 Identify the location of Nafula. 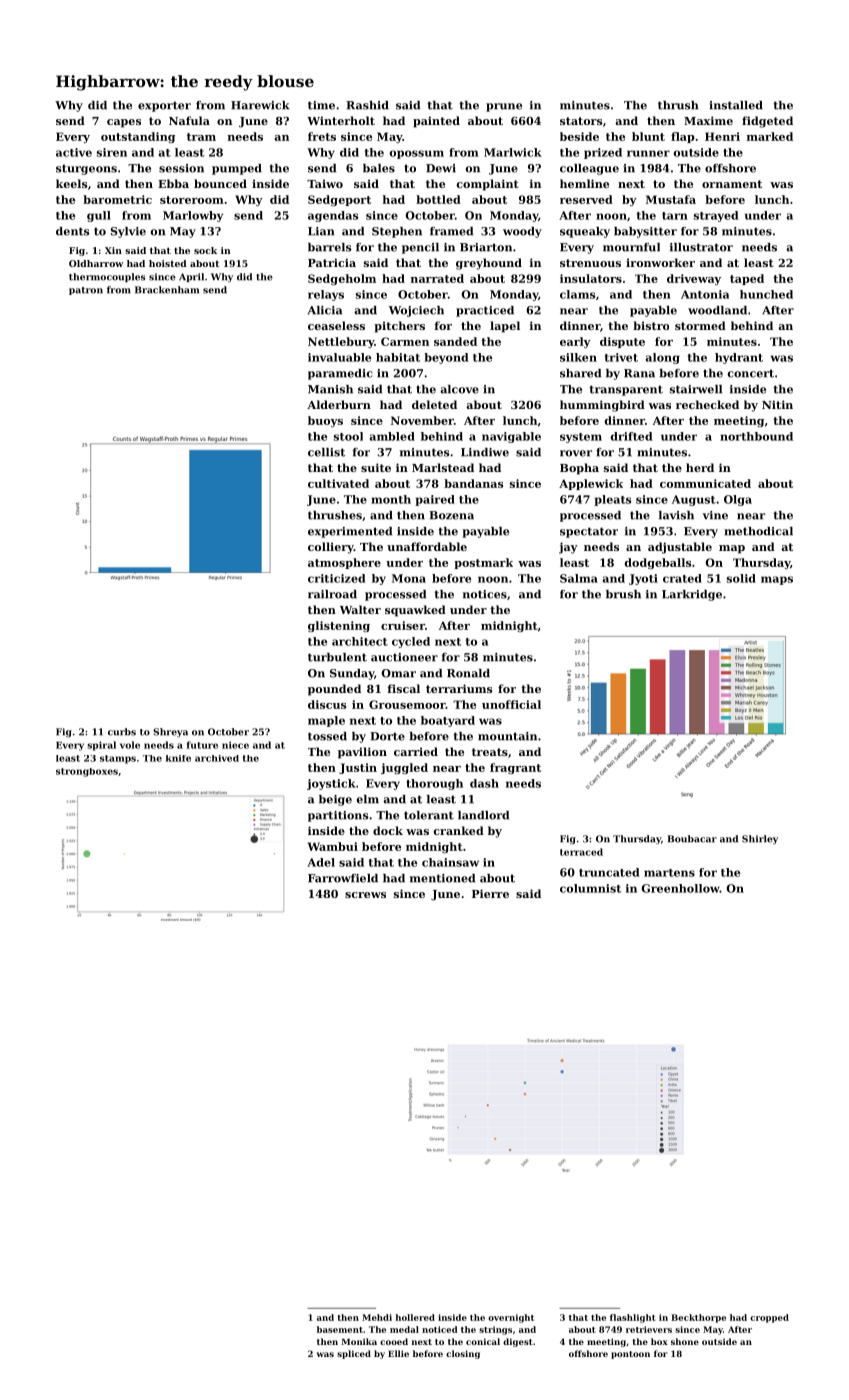
(189, 120).
